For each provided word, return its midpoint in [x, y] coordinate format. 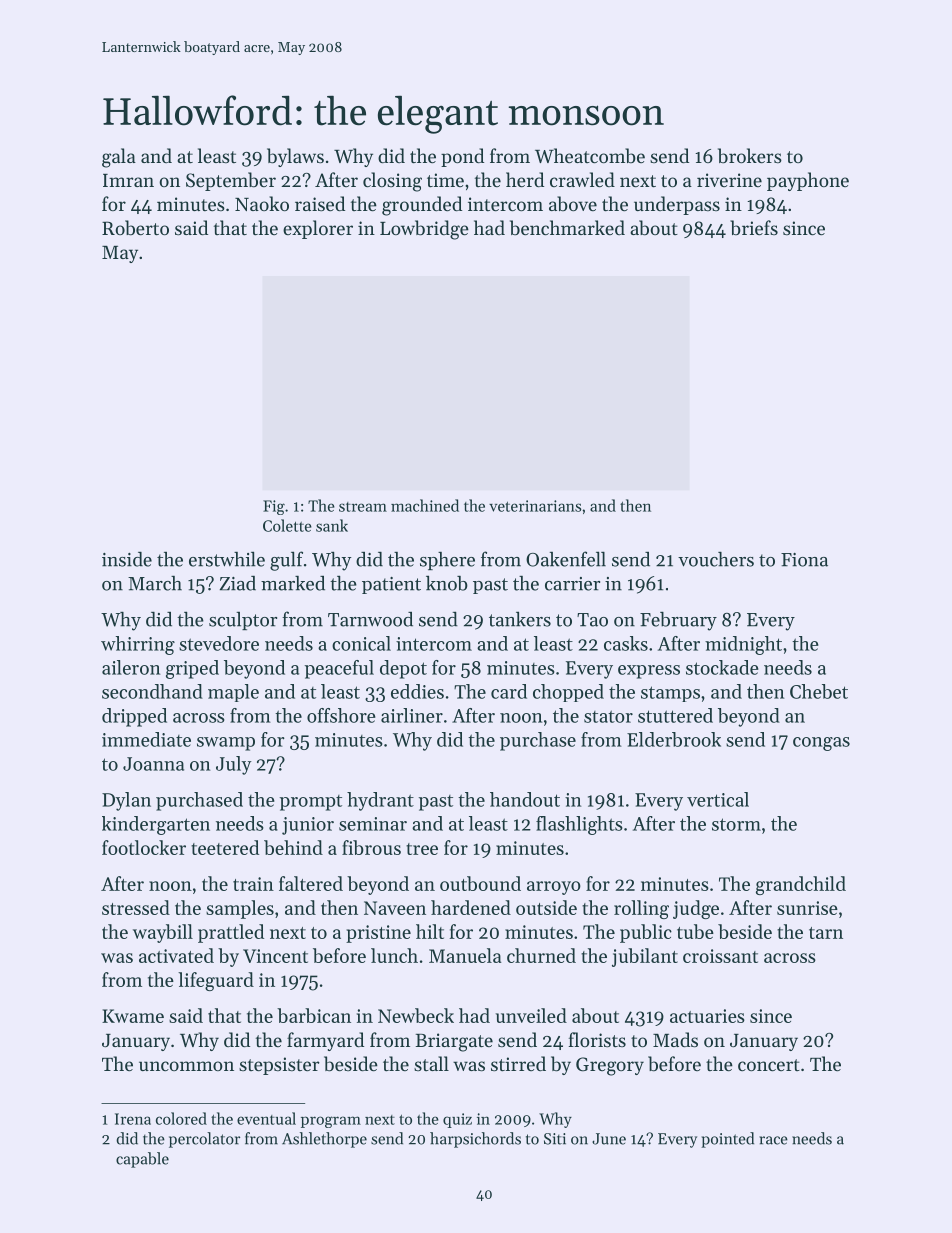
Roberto [135, 228]
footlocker [144, 847]
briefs [754, 227]
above [573, 203]
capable [142, 1160]
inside [127, 559]
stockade [722, 667]
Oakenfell [566, 559]
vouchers [716, 559]
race [773, 1140]
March [155, 583]
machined [425, 505]
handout [525, 799]
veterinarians [535, 506]
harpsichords [475, 1140]
